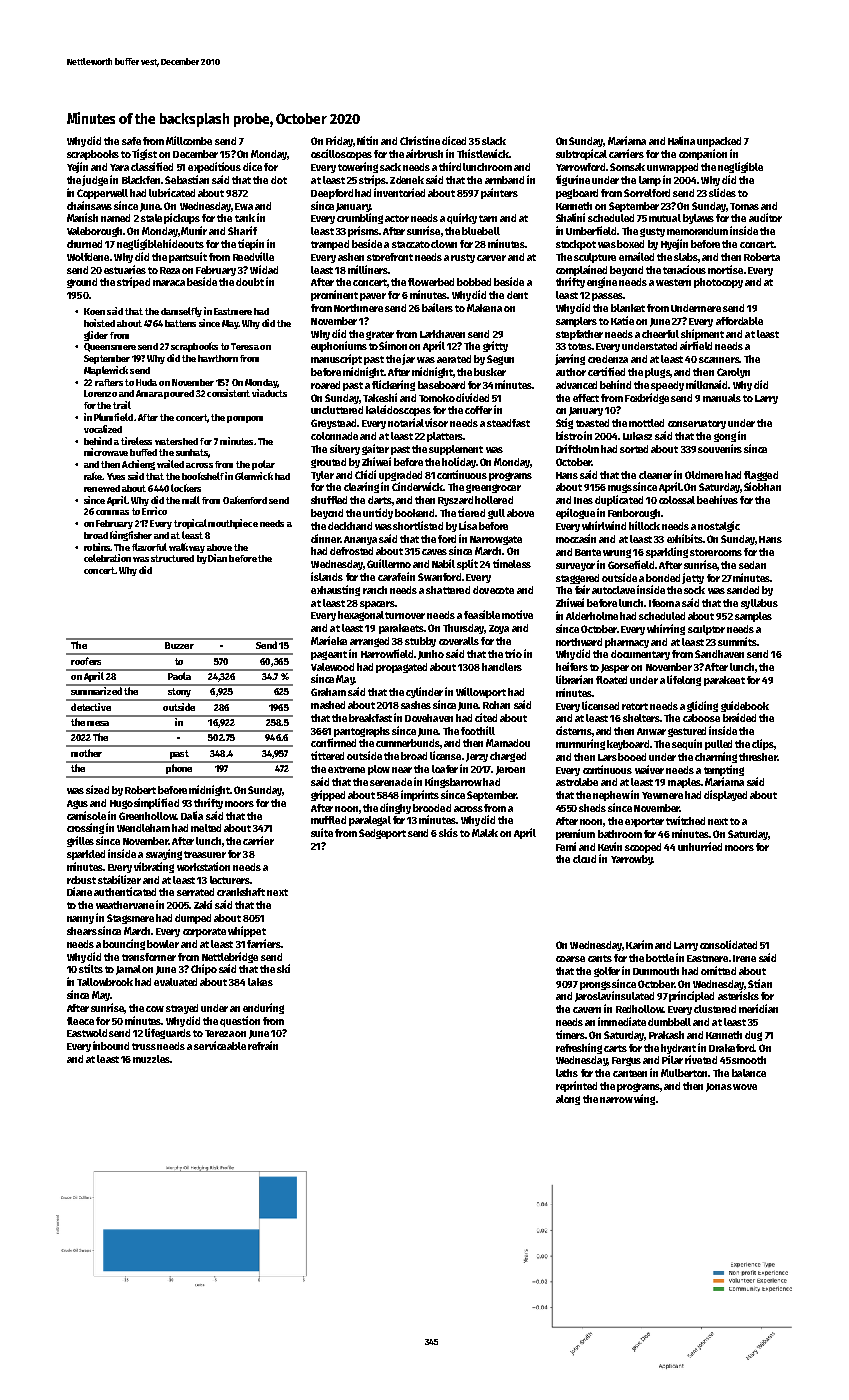  What do you see at coordinates (151, 1059) in the document?
I see `muzzles` at bounding box center [151, 1059].
